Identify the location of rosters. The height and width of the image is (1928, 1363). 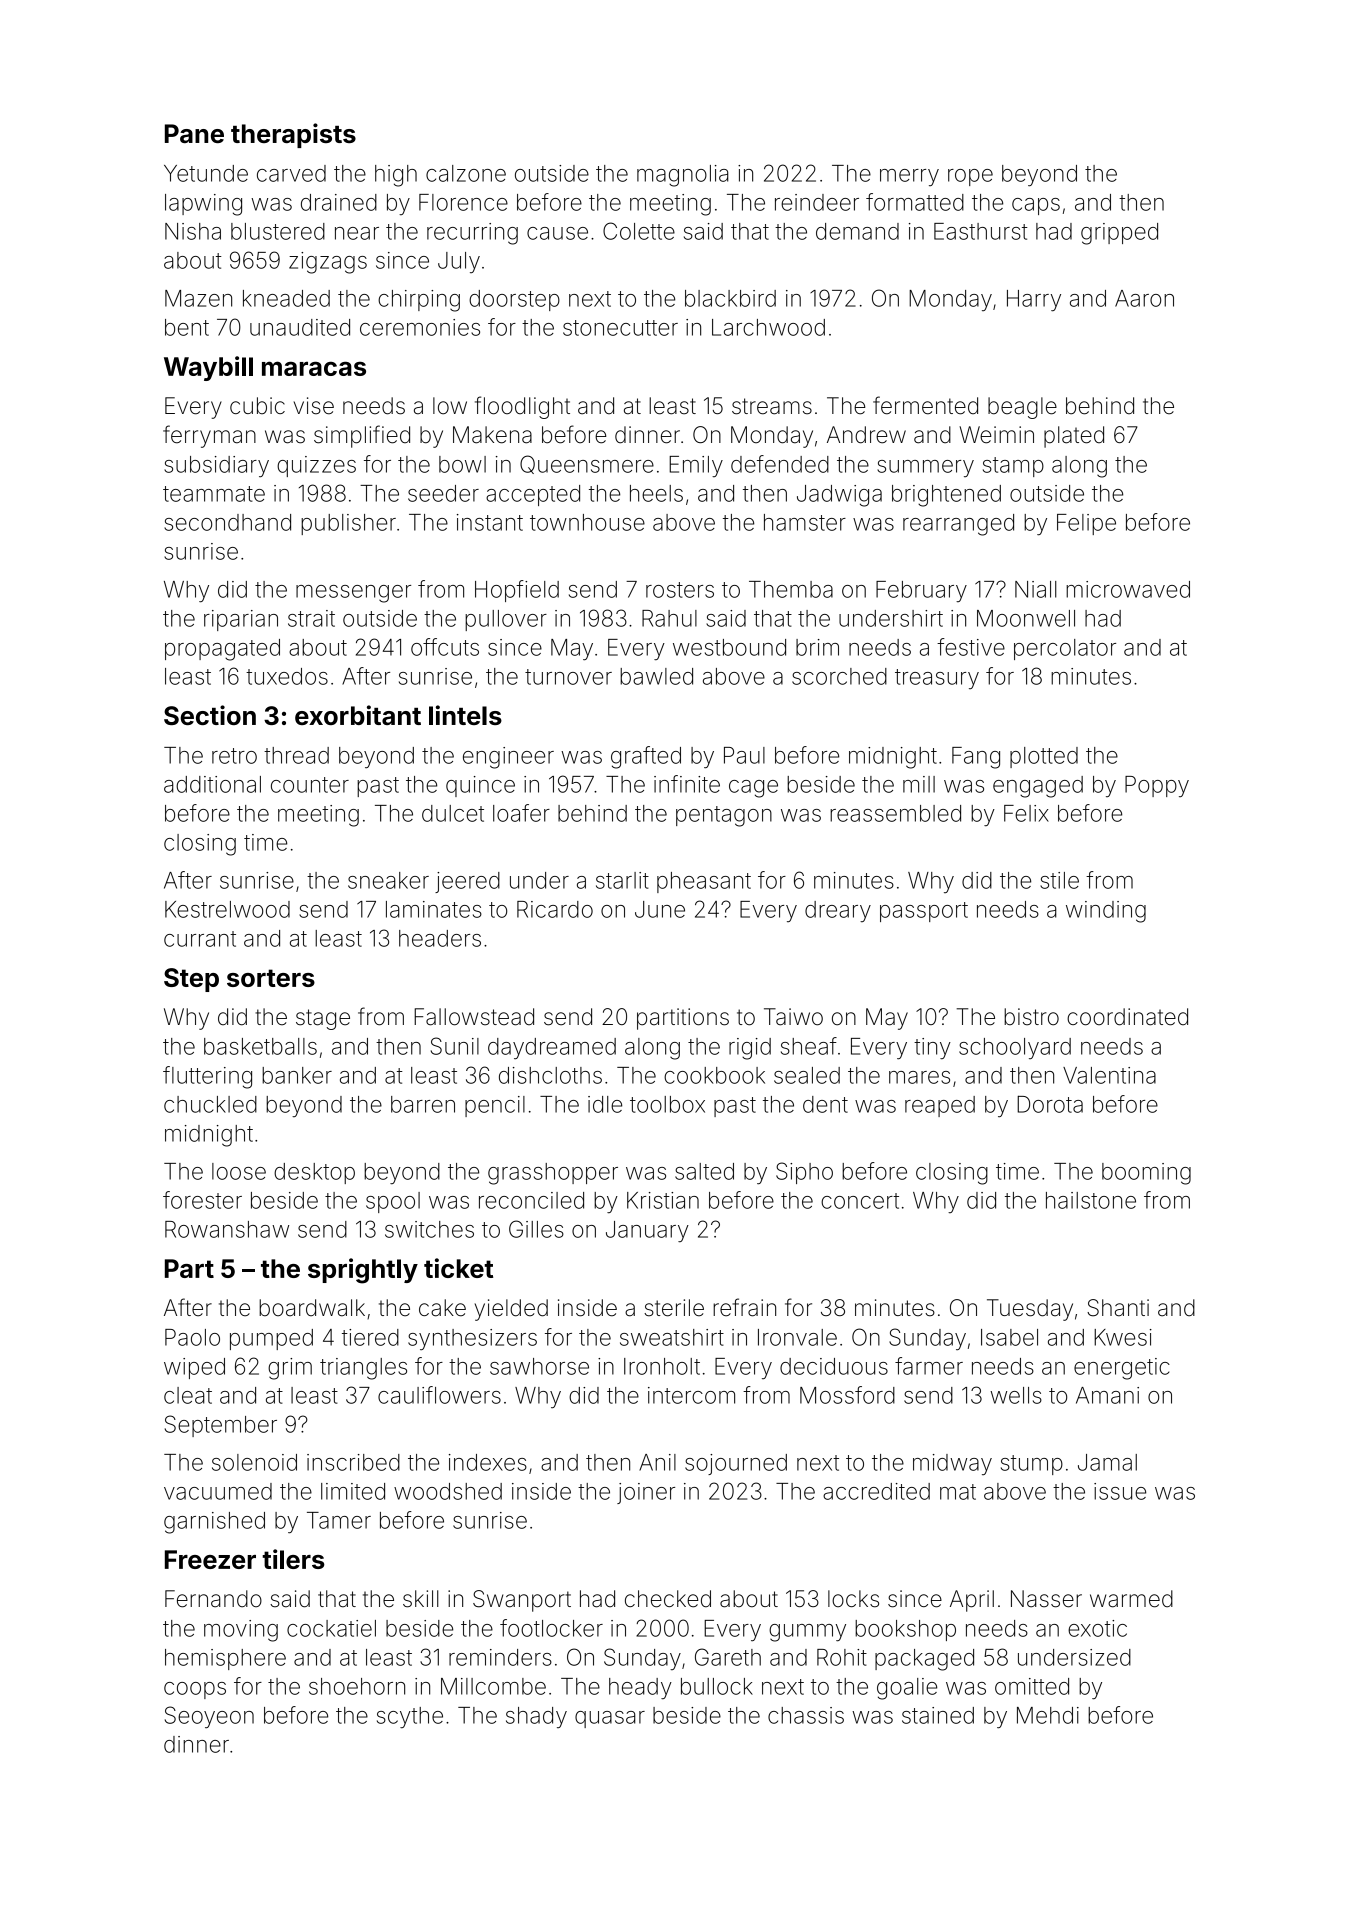
(680, 590).
